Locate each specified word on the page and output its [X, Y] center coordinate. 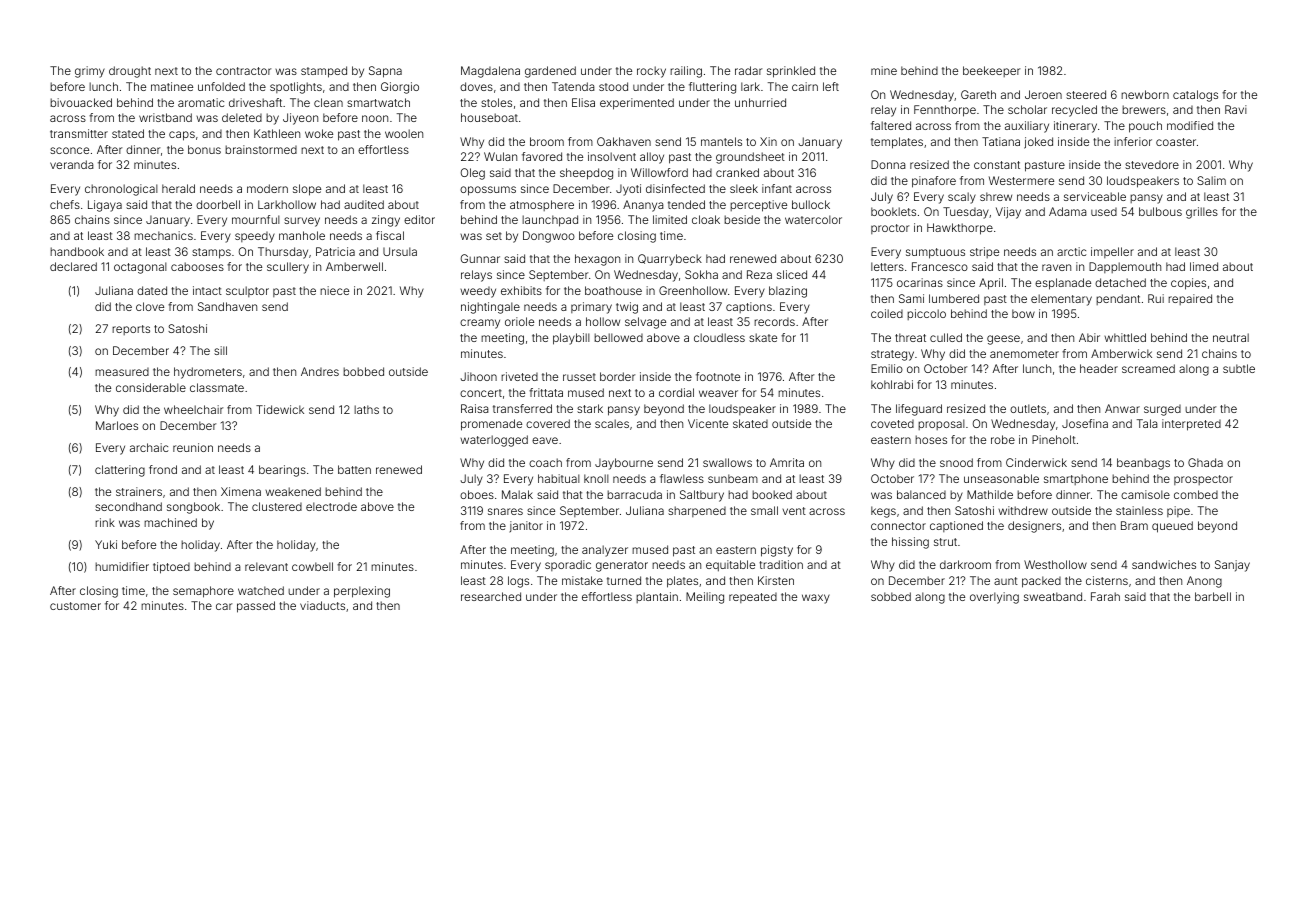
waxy [816, 599]
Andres [320, 371]
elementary [1061, 300]
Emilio [887, 368]
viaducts [322, 605]
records [774, 322]
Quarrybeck [670, 260]
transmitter [79, 133]
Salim [1211, 180]
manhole [302, 235]
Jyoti [628, 190]
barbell [1213, 596]
